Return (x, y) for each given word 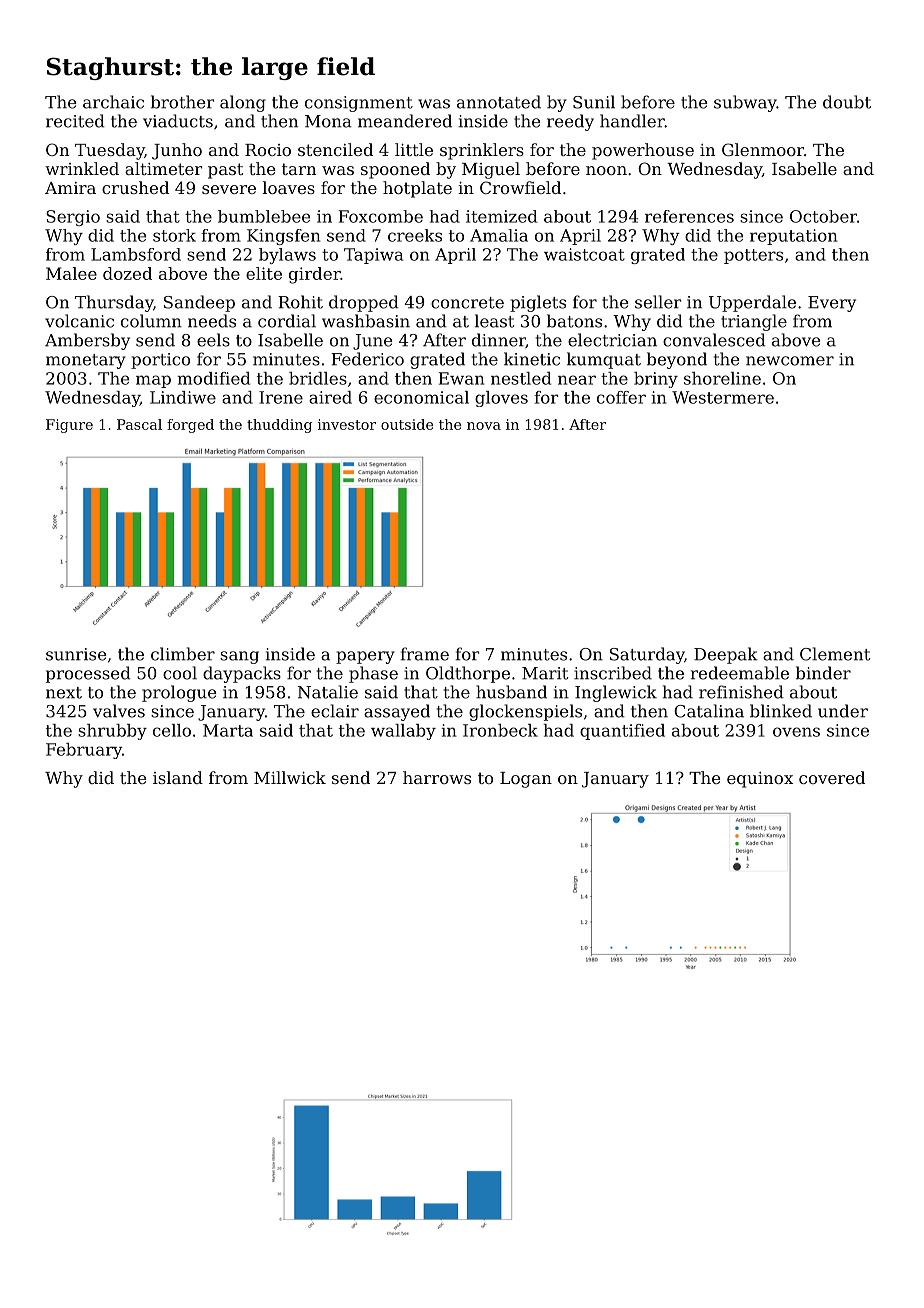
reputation (794, 237)
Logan (526, 780)
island (178, 777)
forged (190, 426)
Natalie (328, 692)
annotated (499, 102)
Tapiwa (373, 256)
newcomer (790, 361)
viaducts (178, 121)
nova (484, 426)
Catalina (709, 711)
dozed (127, 273)
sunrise (76, 654)
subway (745, 103)
